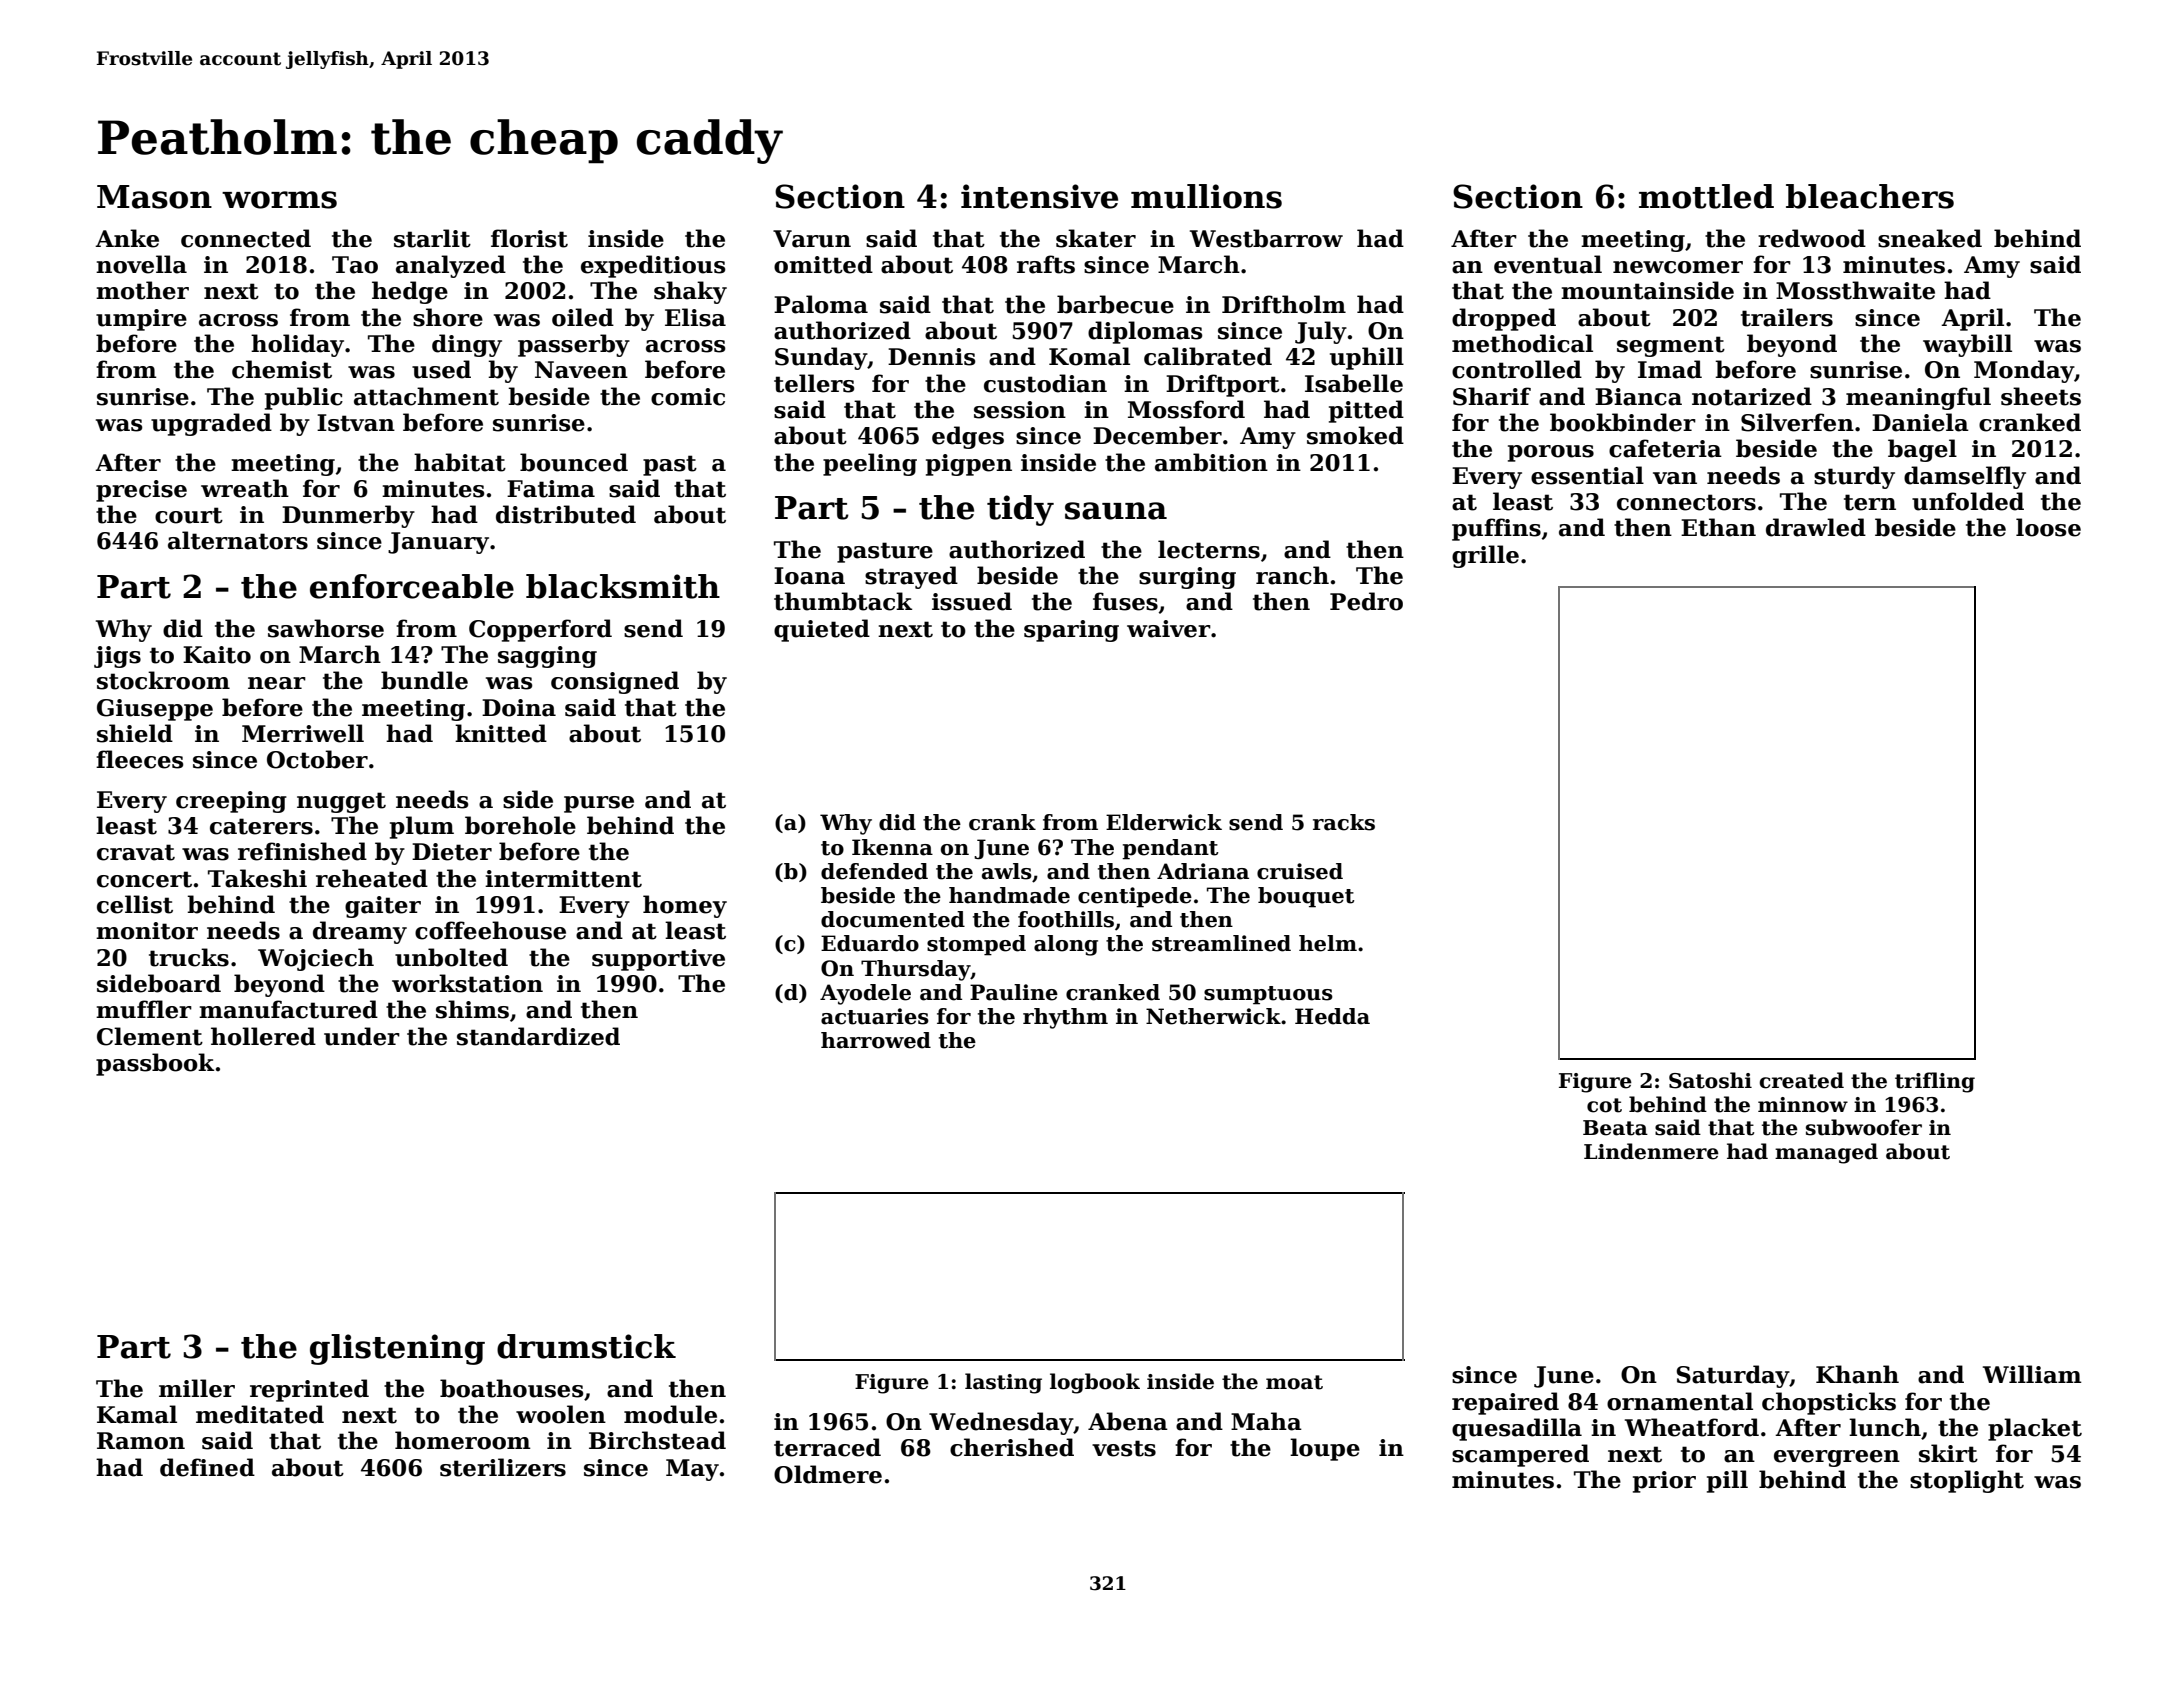  What do you see at coordinates (670, 1414) in the image?
I see `module` at bounding box center [670, 1414].
